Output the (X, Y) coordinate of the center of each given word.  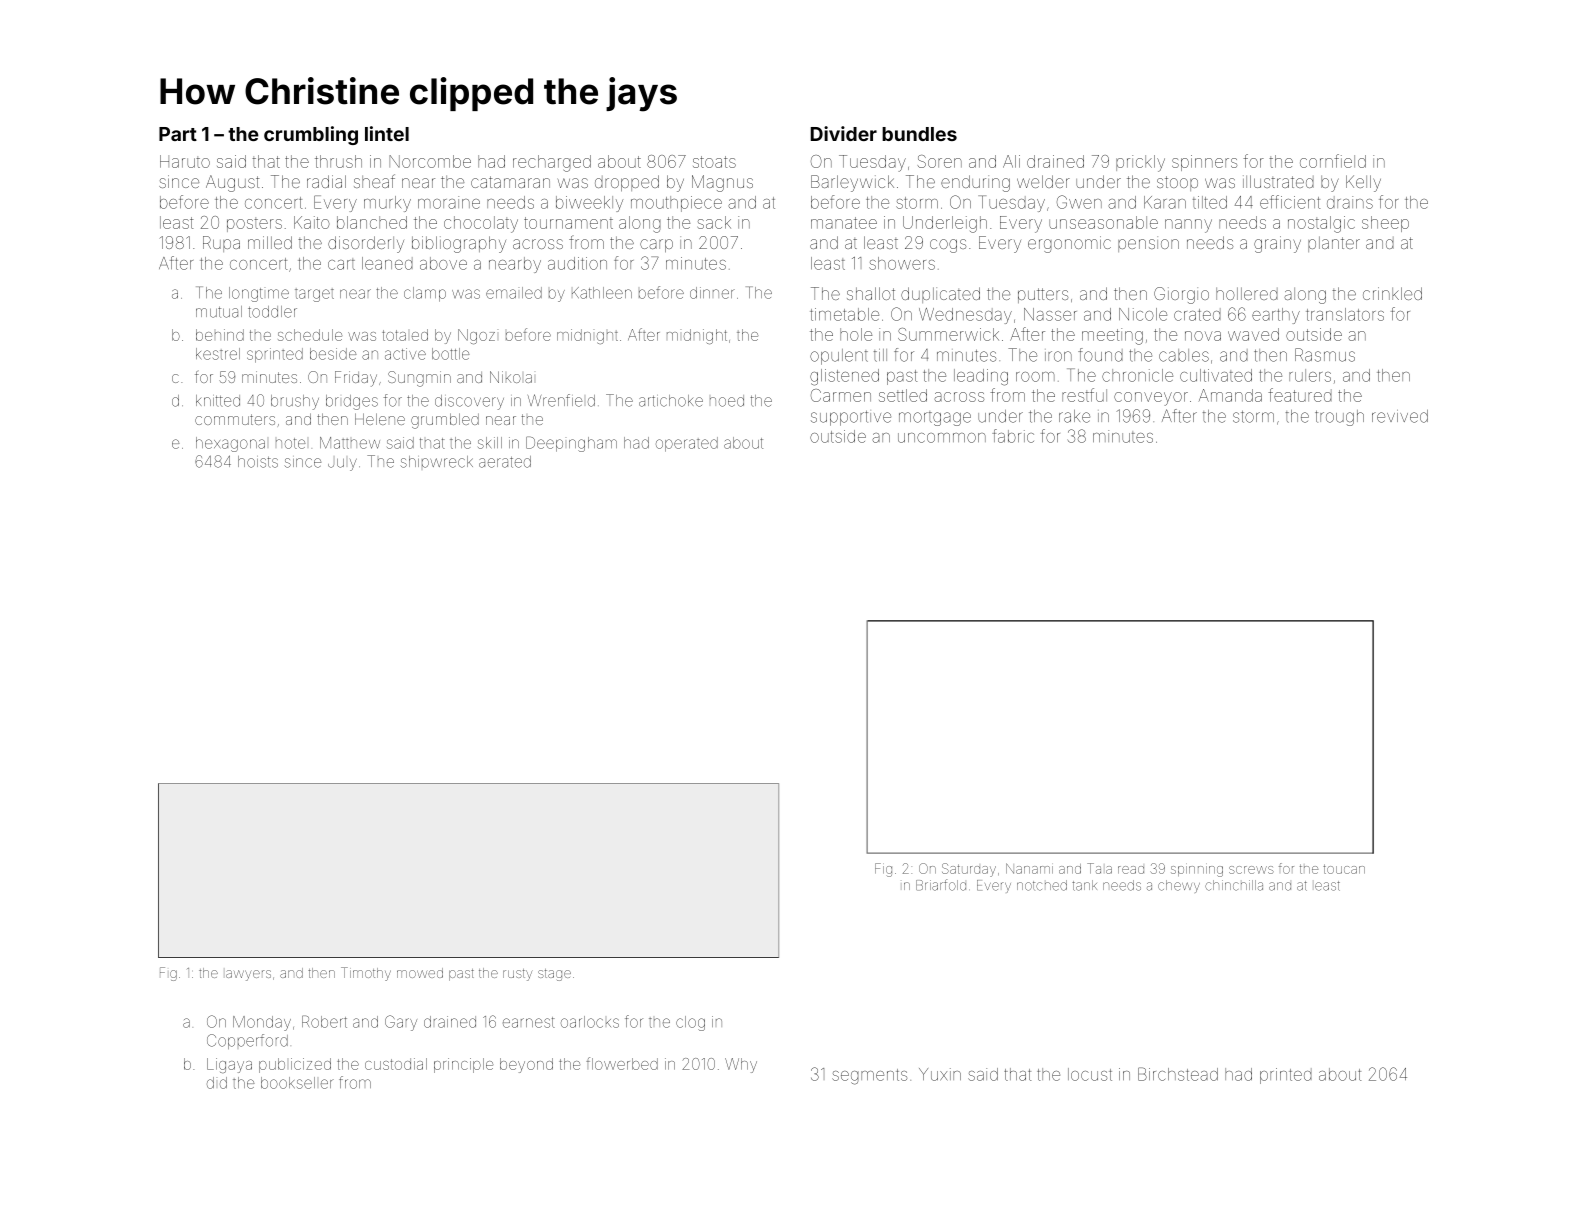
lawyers (248, 975)
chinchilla (1234, 885)
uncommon (942, 438)
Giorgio (1181, 295)
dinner (712, 293)
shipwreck (436, 462)
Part (178, 134)
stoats (714, 162)
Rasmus (1325, 355)
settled (903, 395)
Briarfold (941, 885)
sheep (1385, 224)
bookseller (297, 1083)
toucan (1344, 869)
